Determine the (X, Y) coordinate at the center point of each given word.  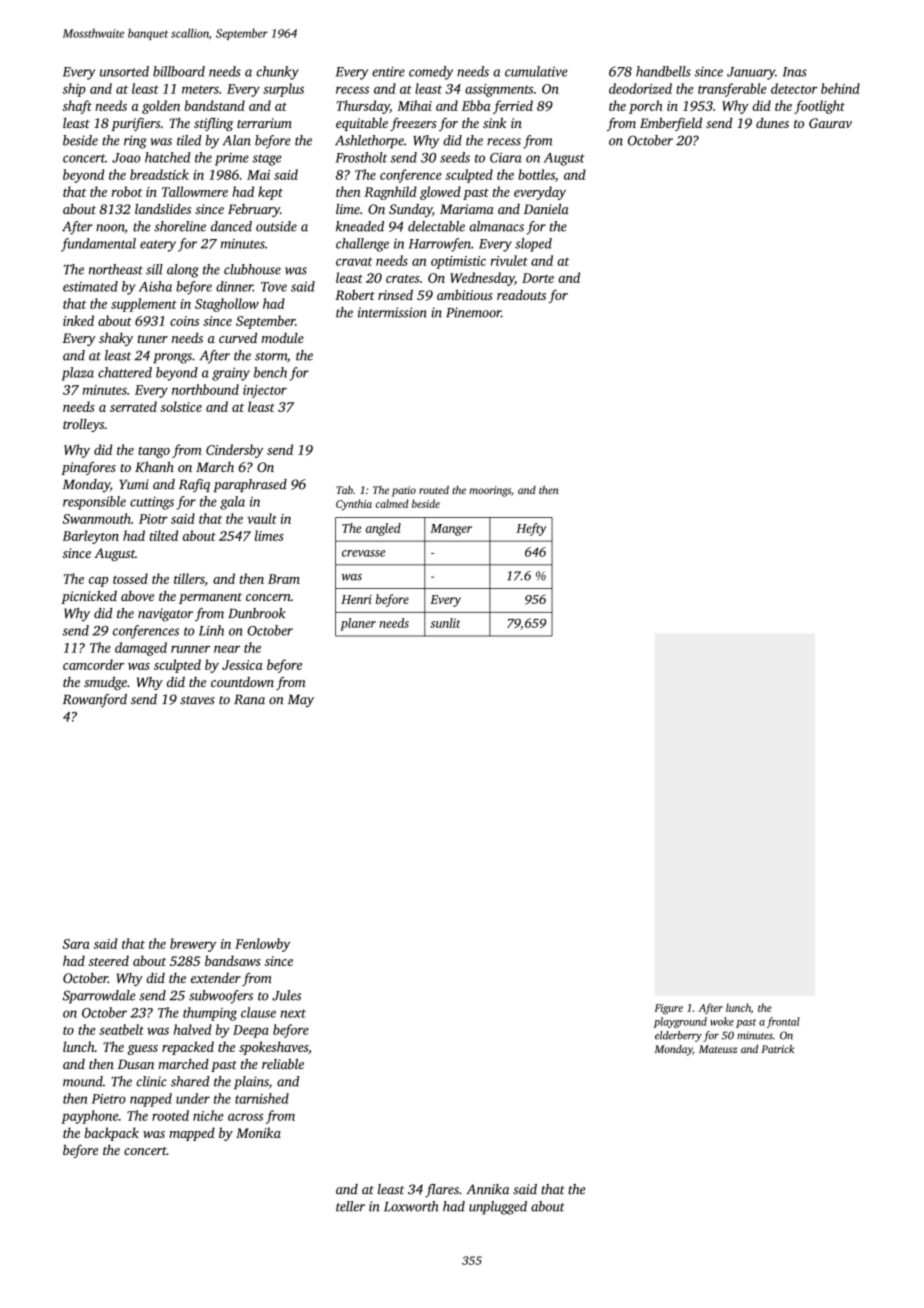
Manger (451, 530)
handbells (663, 71)
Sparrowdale (99, 997)
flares (442, 1191)
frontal (783, 1022)
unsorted (124, 71)
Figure (668, 1009)
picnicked (89, 597)
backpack (112, 1134)
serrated (133, 406)
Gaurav (830, 123)
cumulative (536, 71)
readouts (521, 295)
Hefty (531, 529)
